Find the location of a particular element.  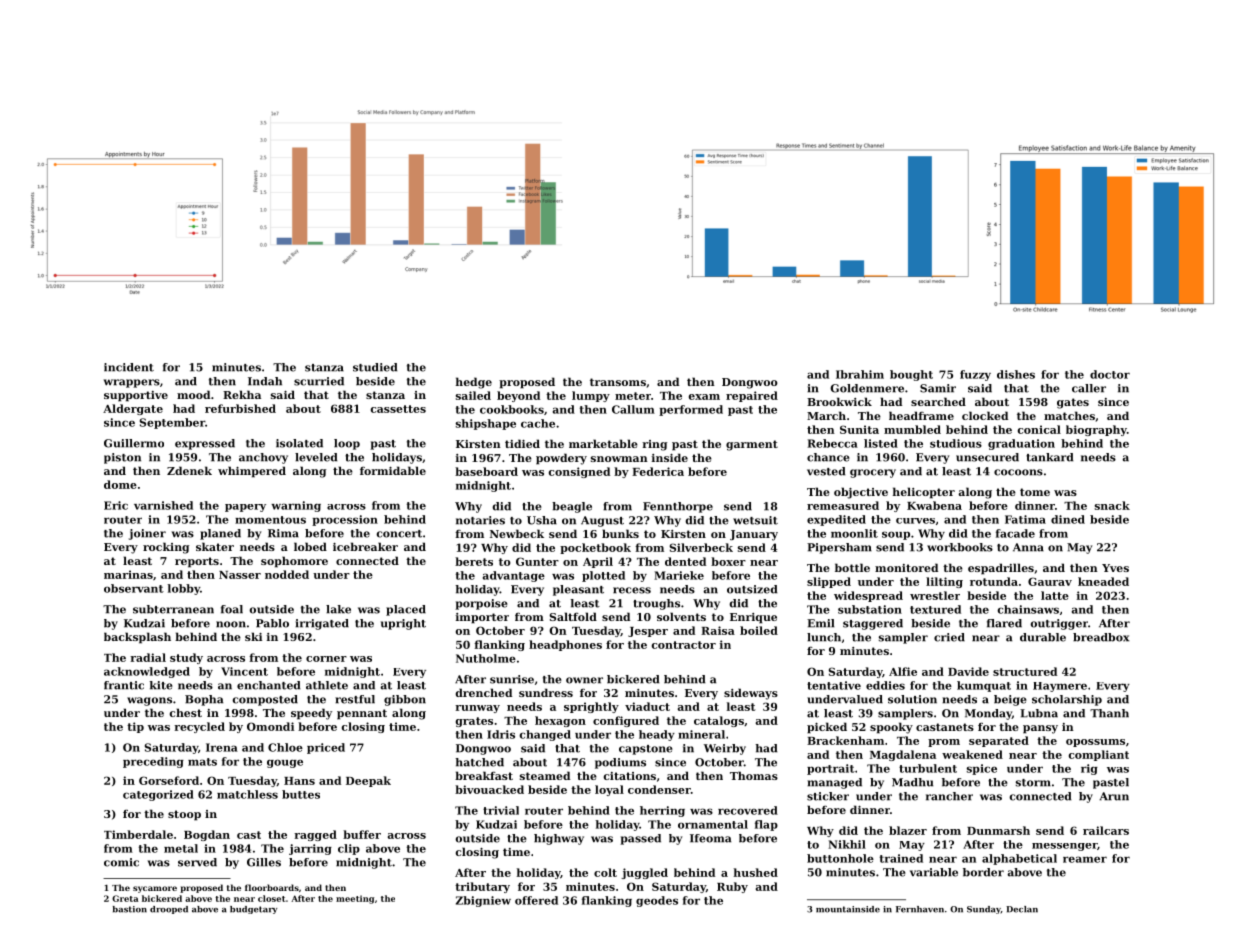

chance is located at coordinates (828, 457).
